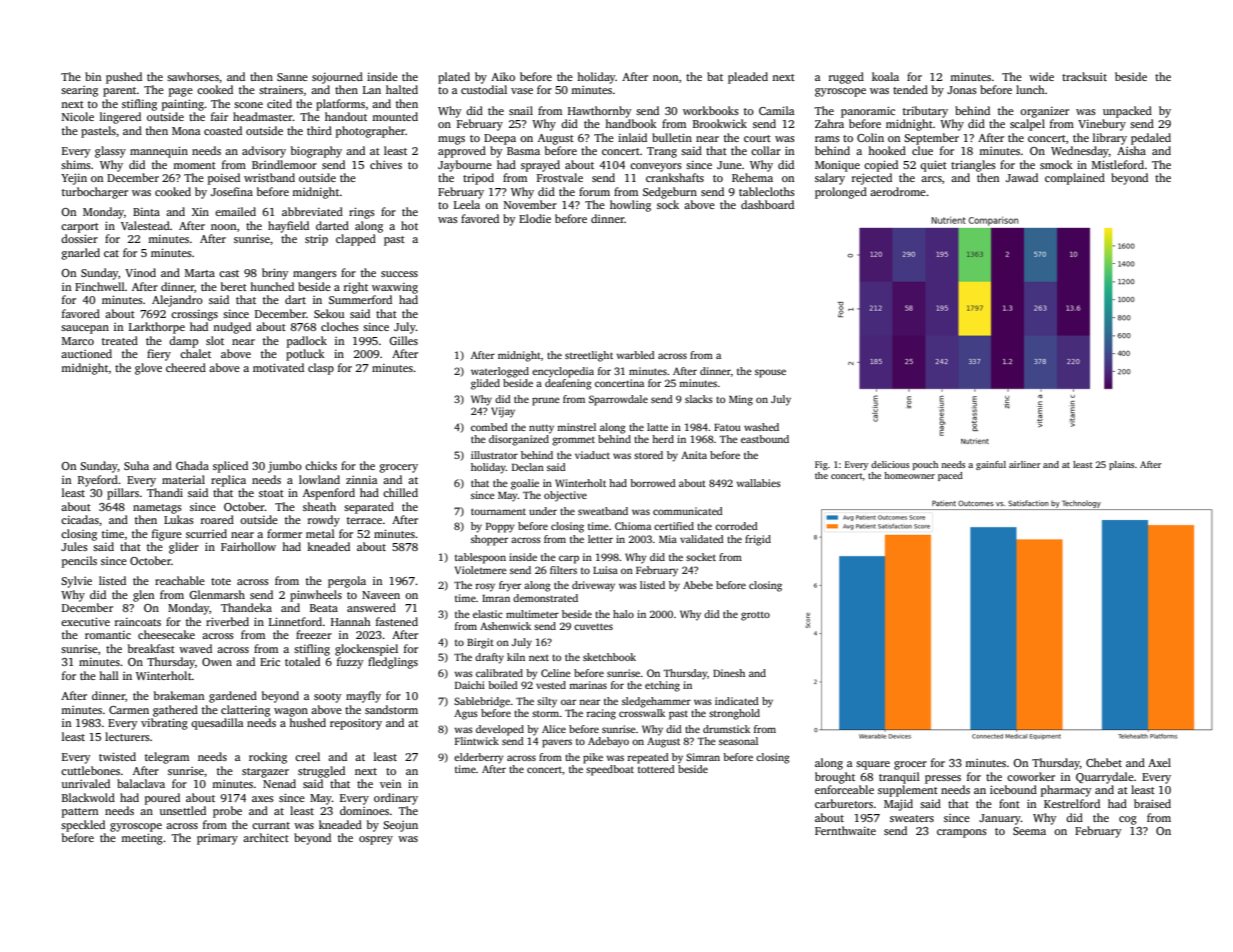 This document has height=952, width=1233. Describe the element at coordinates (603, 511) in the document. I see `sweatband` at that location.
